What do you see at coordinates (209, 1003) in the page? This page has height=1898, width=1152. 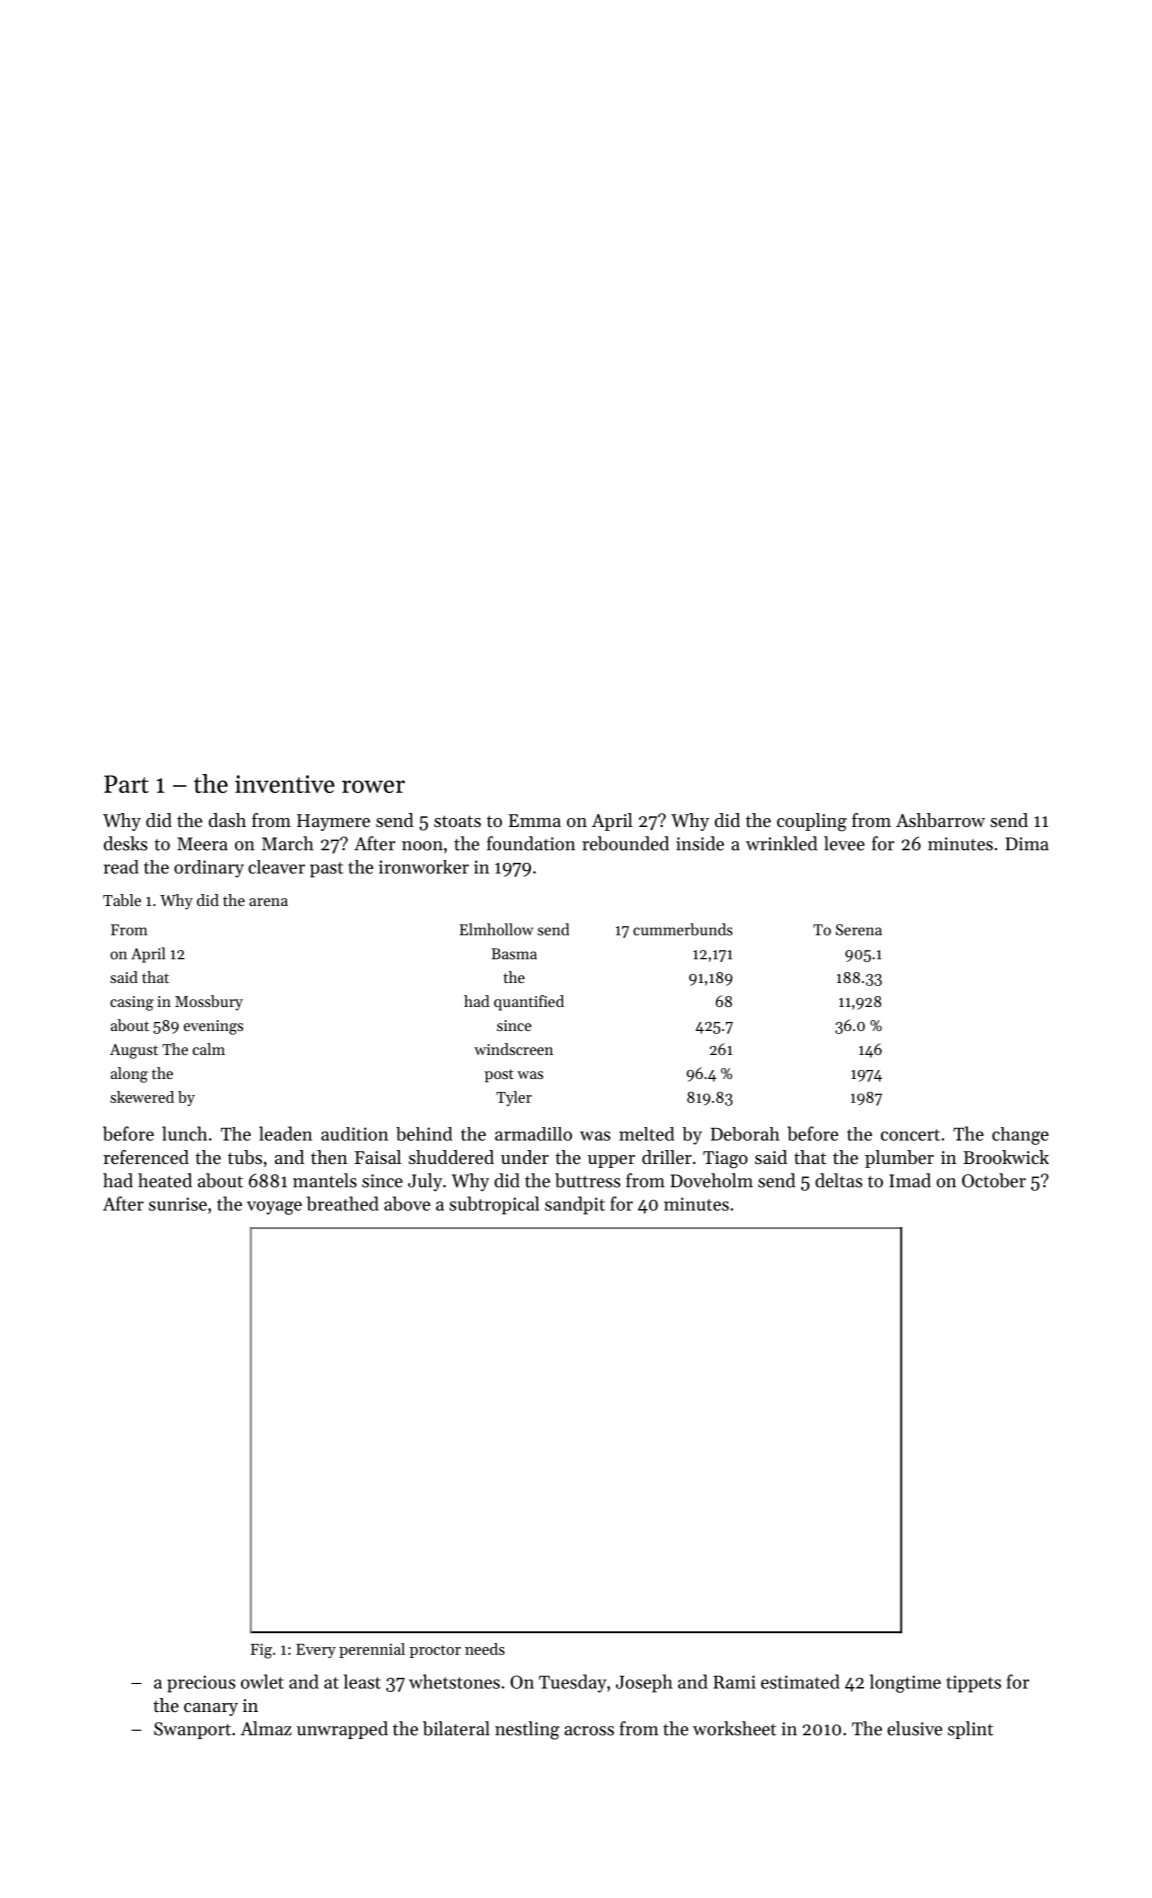 I see `Mossbury` at bounding box center [209, 1003].
